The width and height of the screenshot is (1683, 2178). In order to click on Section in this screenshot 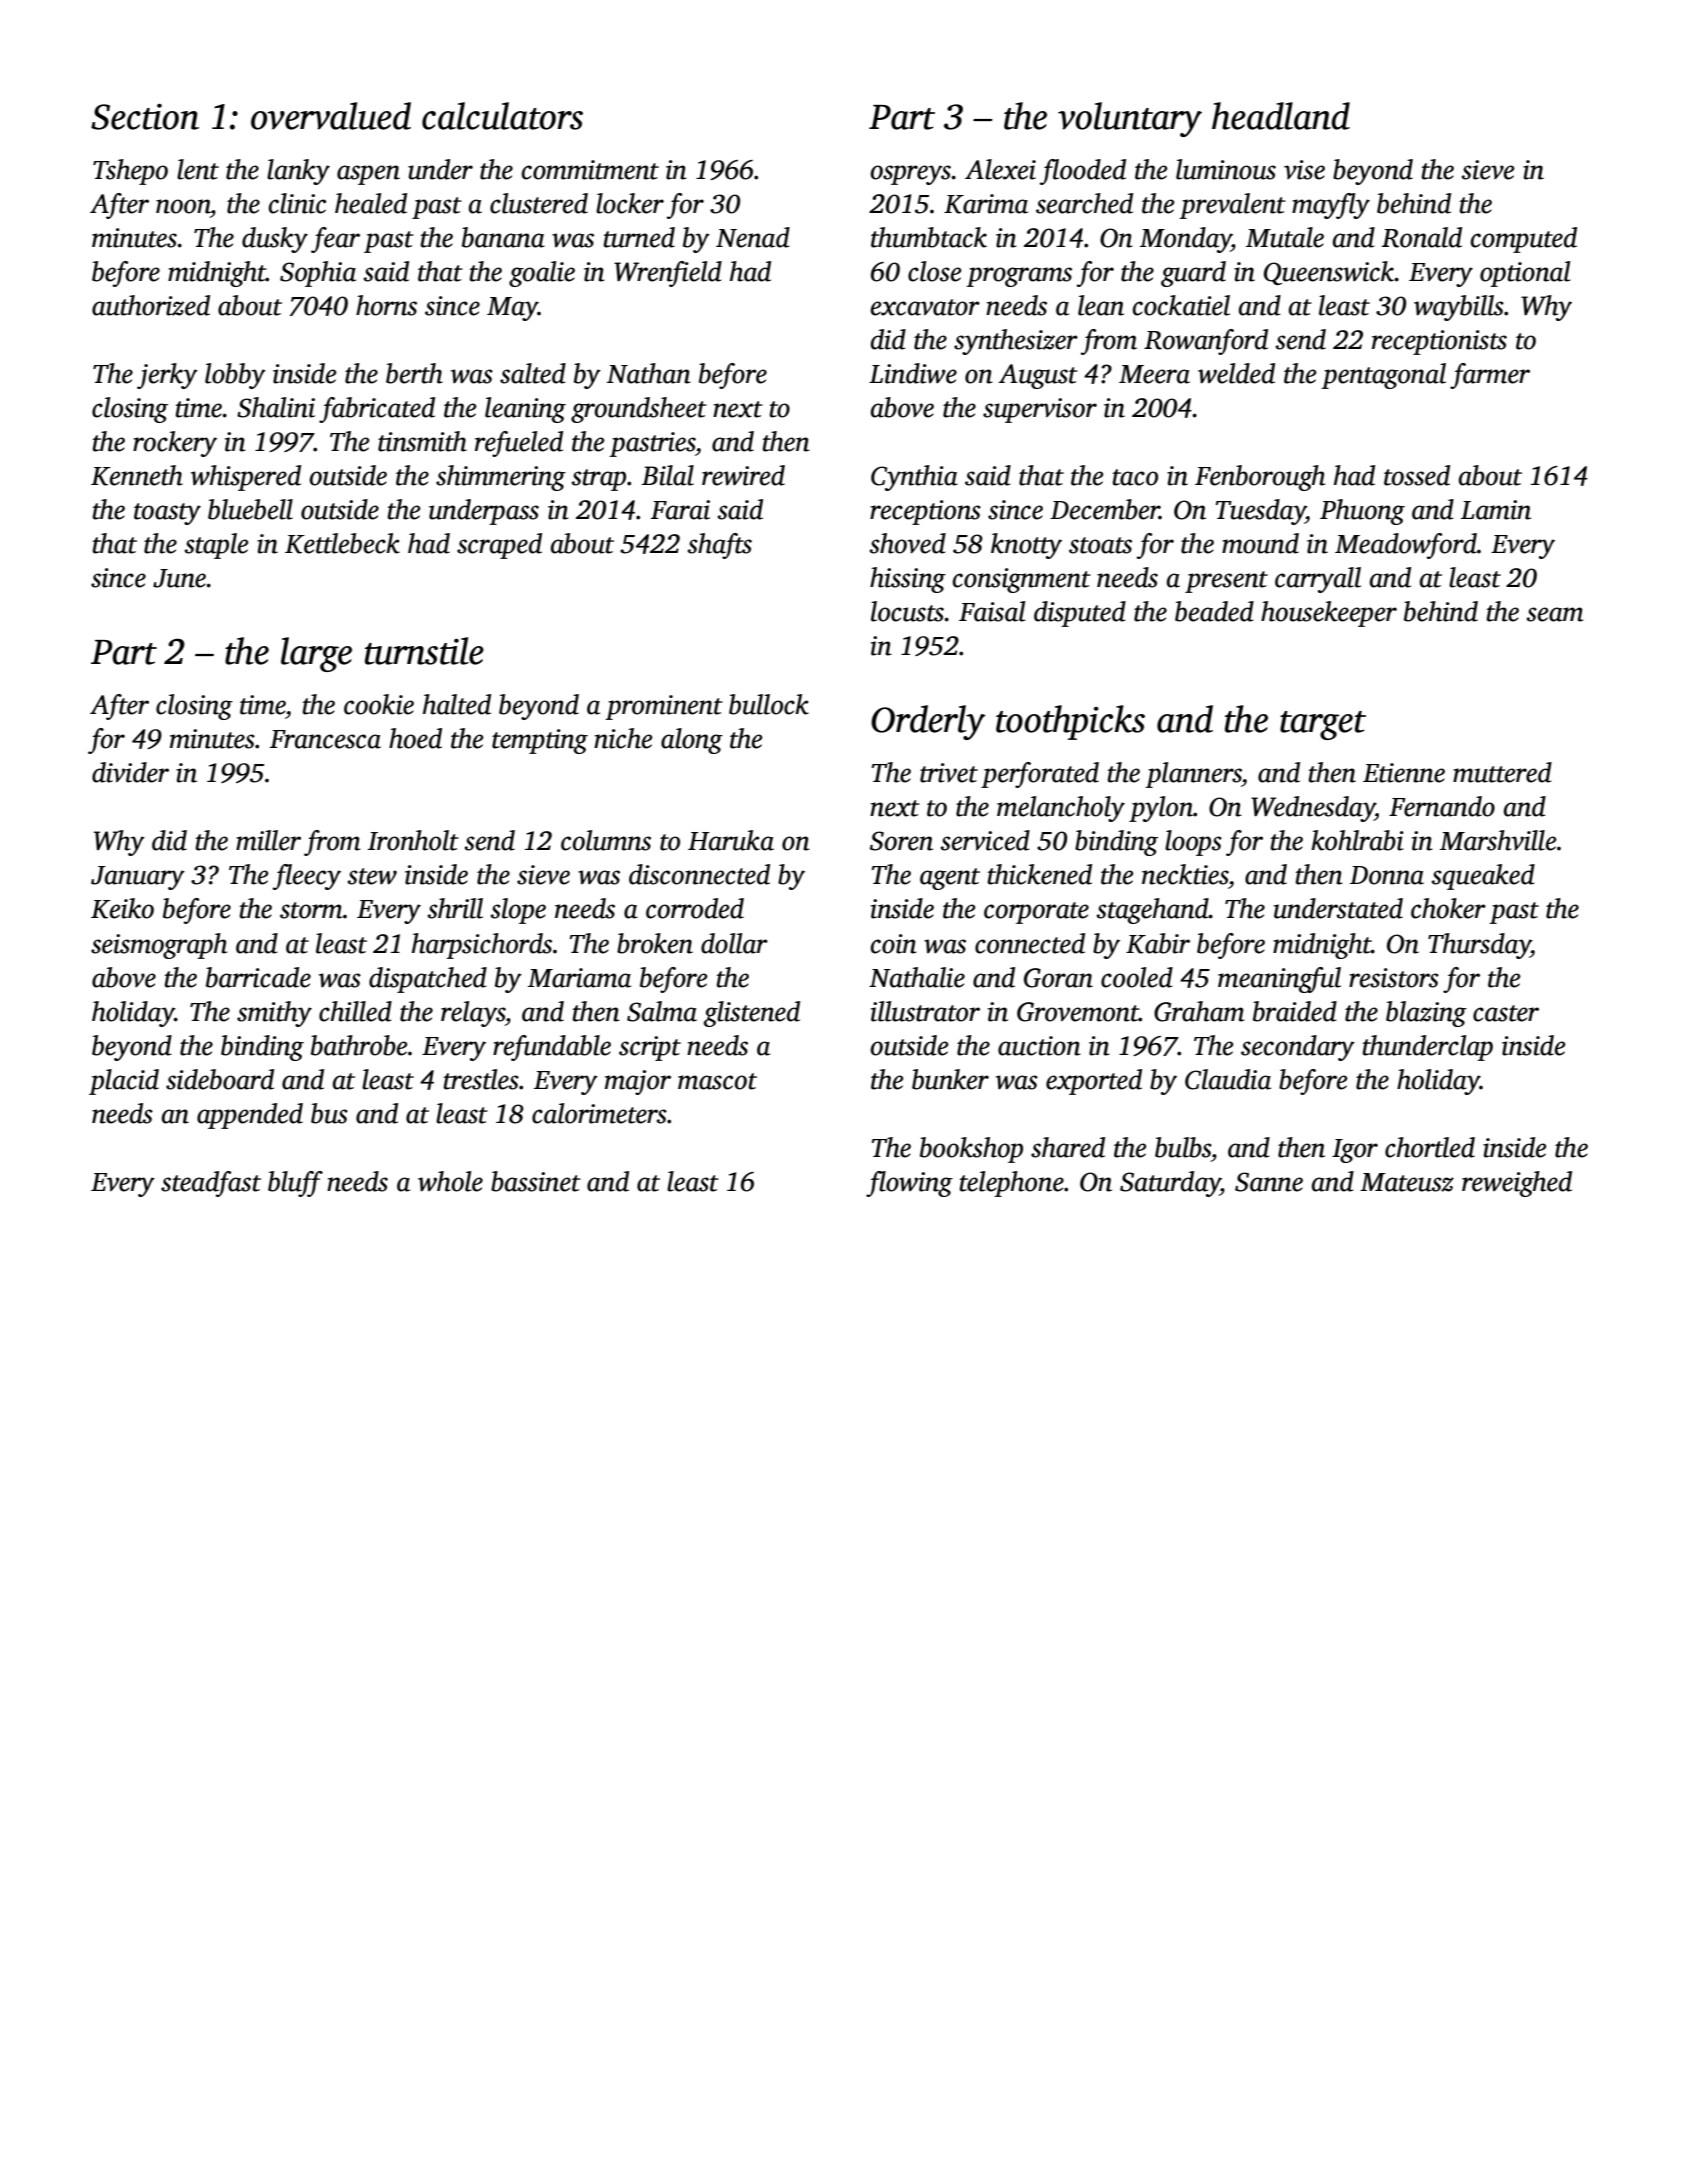, I will do `click(145, 116)`.
